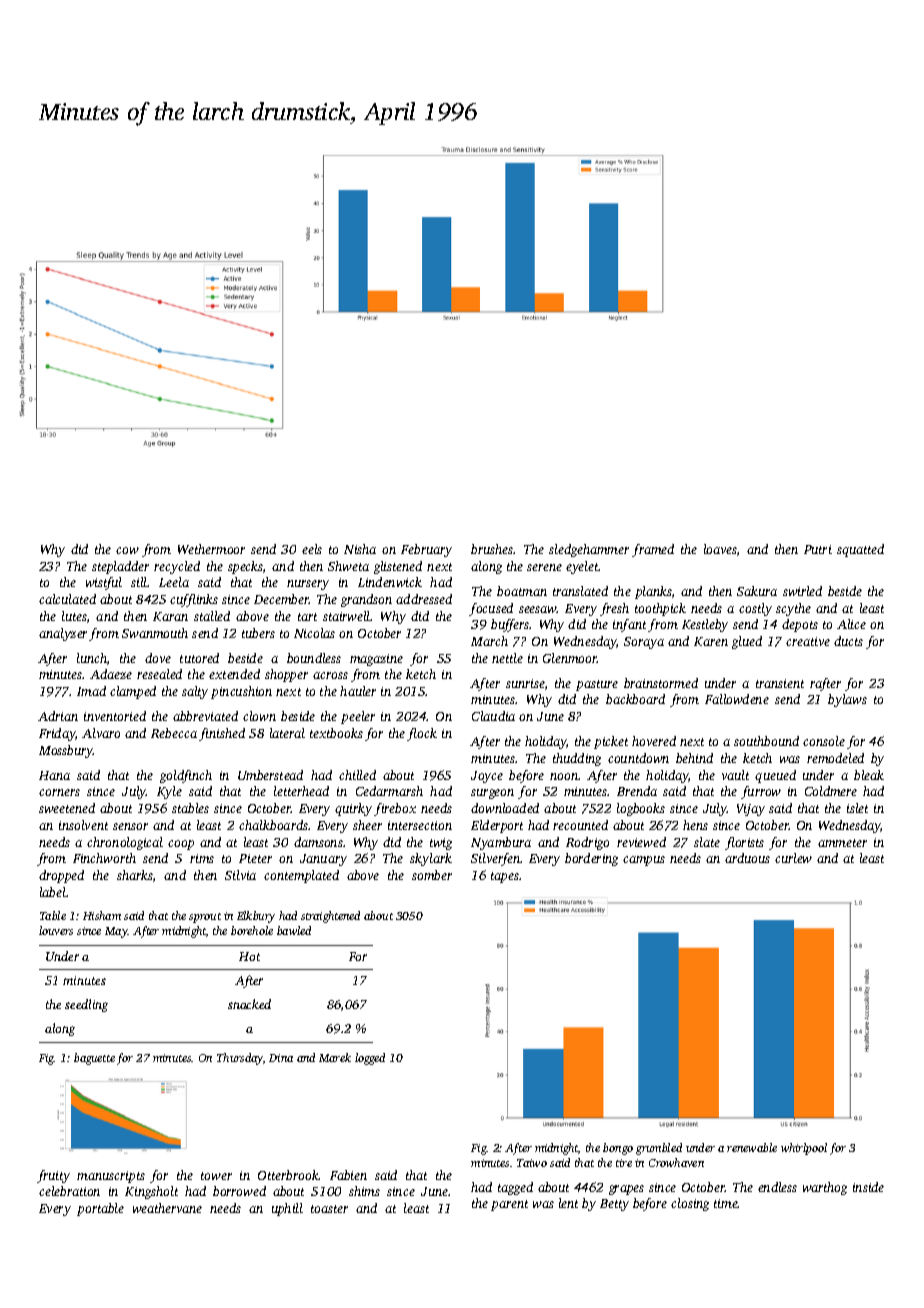 This page has height=1308, width=924. I want to click on Imad, so click(91, 691).
